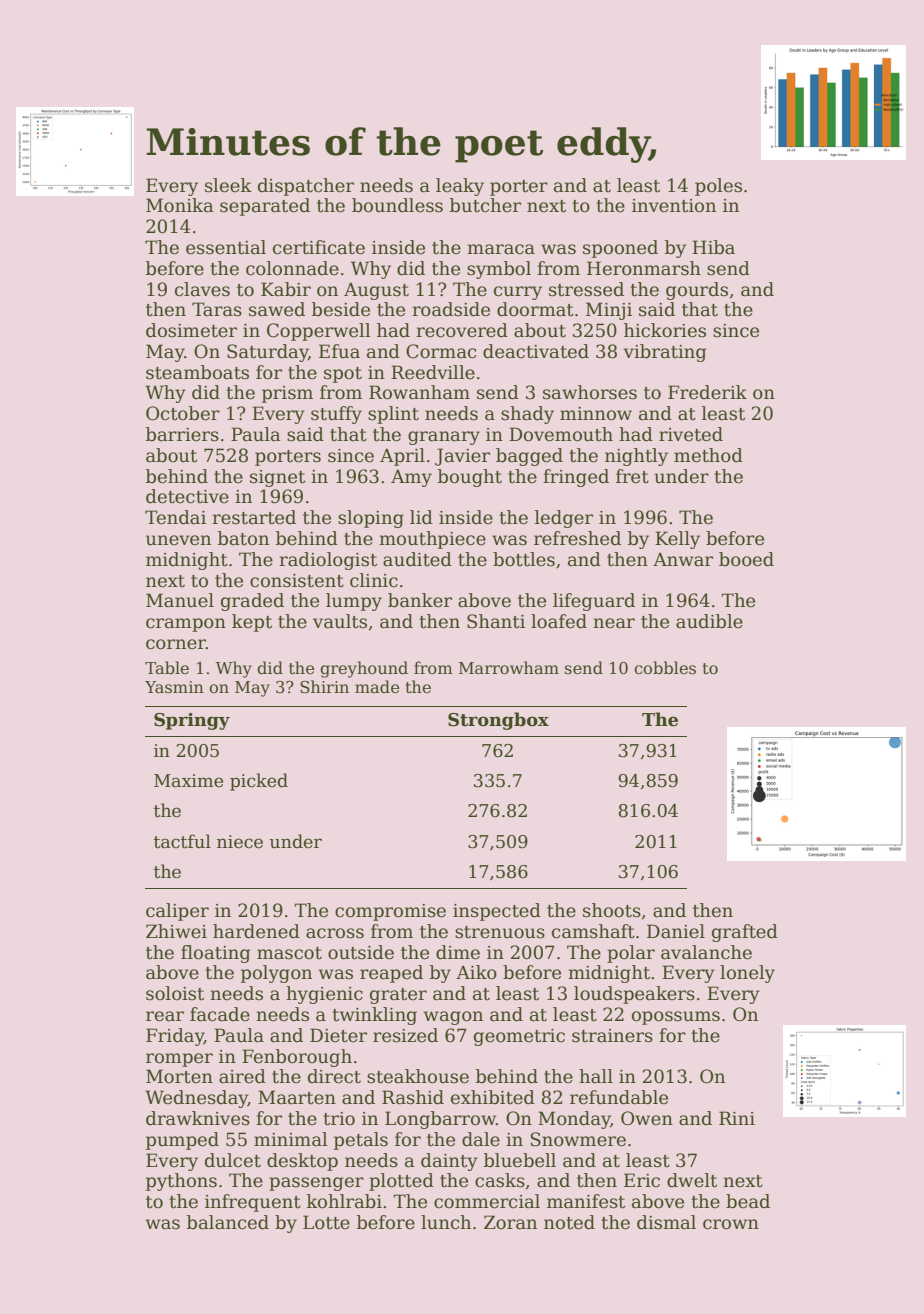  What do you see at coordinates (510, 1222) in the image?
I see `Zoran` at bounding box center [510, 1222].
